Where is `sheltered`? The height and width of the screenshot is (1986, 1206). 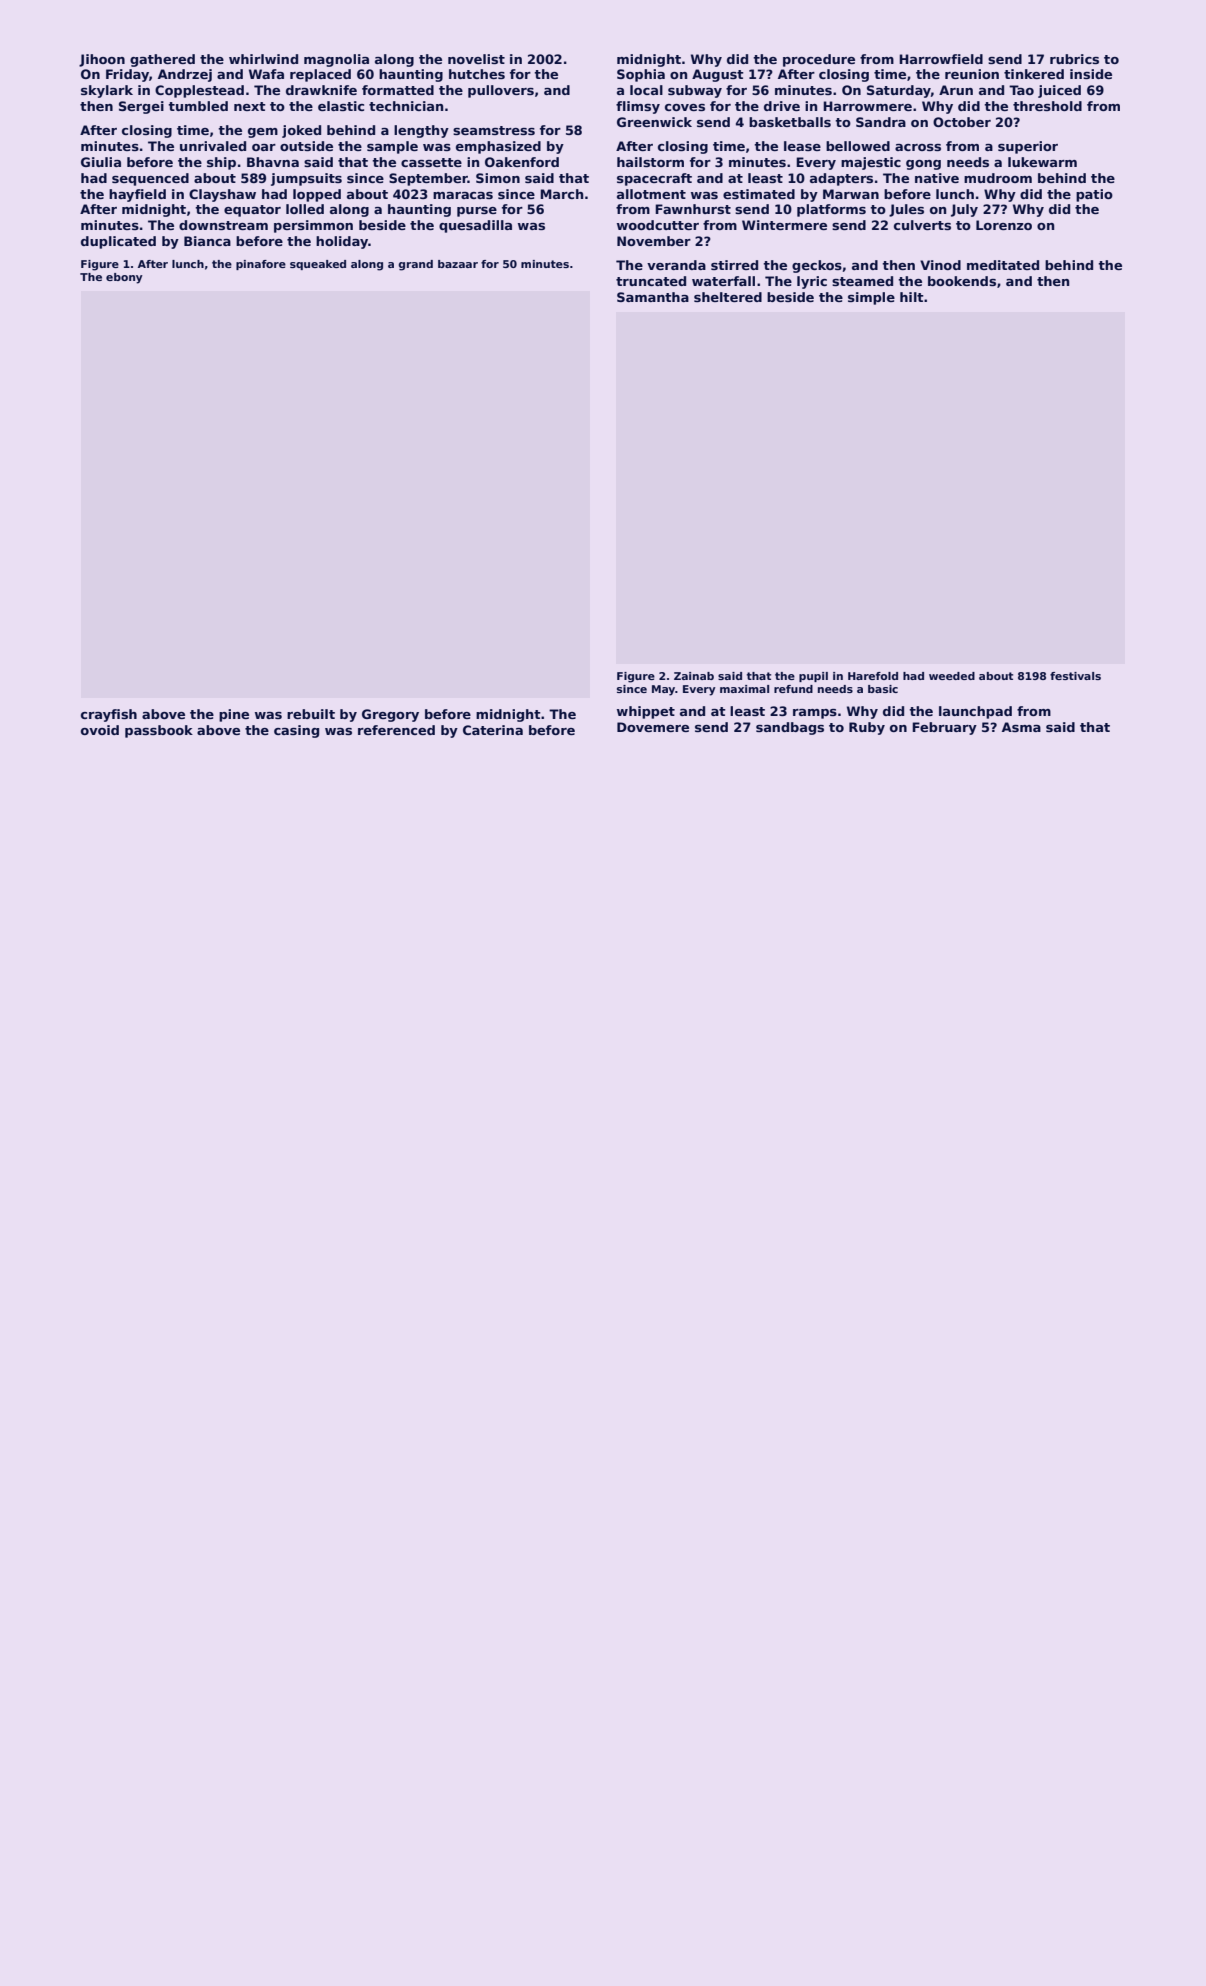 sheltered is located at coordinates (728, 297).
